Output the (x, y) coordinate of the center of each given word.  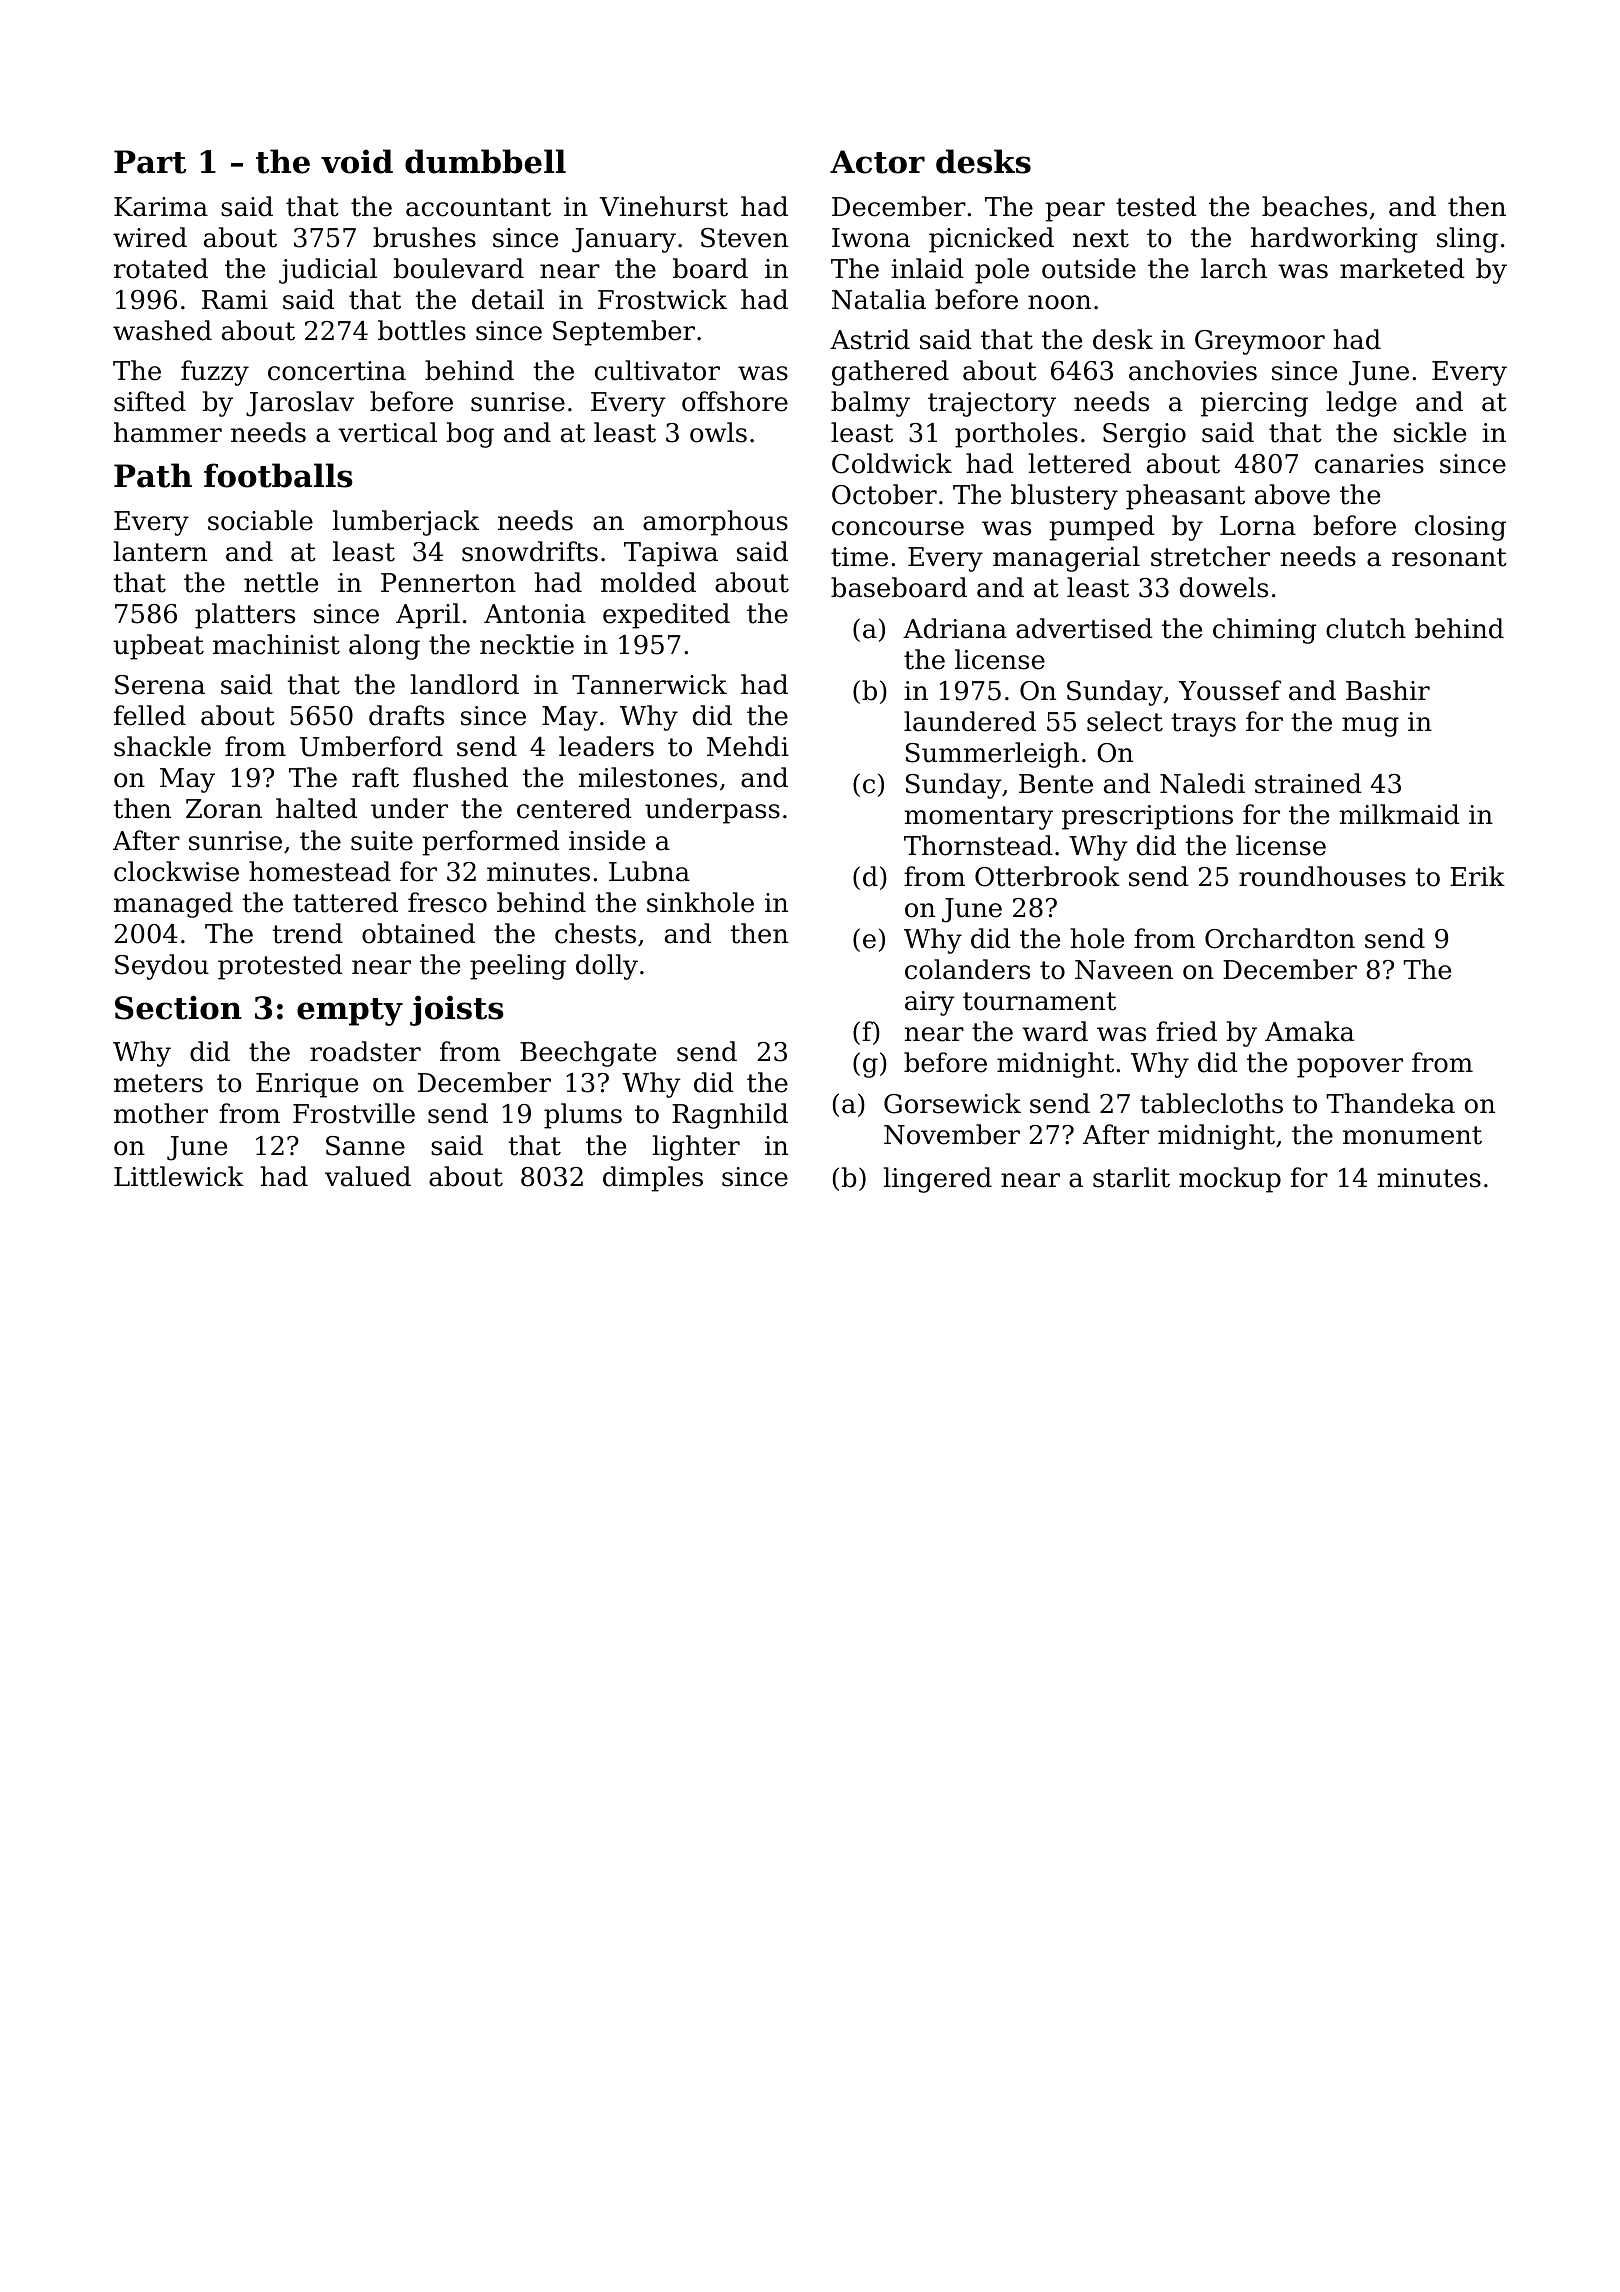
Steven (744, 238)
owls (718, 432)
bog (470, 435)
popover (1350, 1068)
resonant (1449, 557)
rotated (161, 268)
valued (368, 1176)
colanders (967, 969)
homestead (320, 871)
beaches (1314, 206)
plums (583, 1116)
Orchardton (1280, 938)
